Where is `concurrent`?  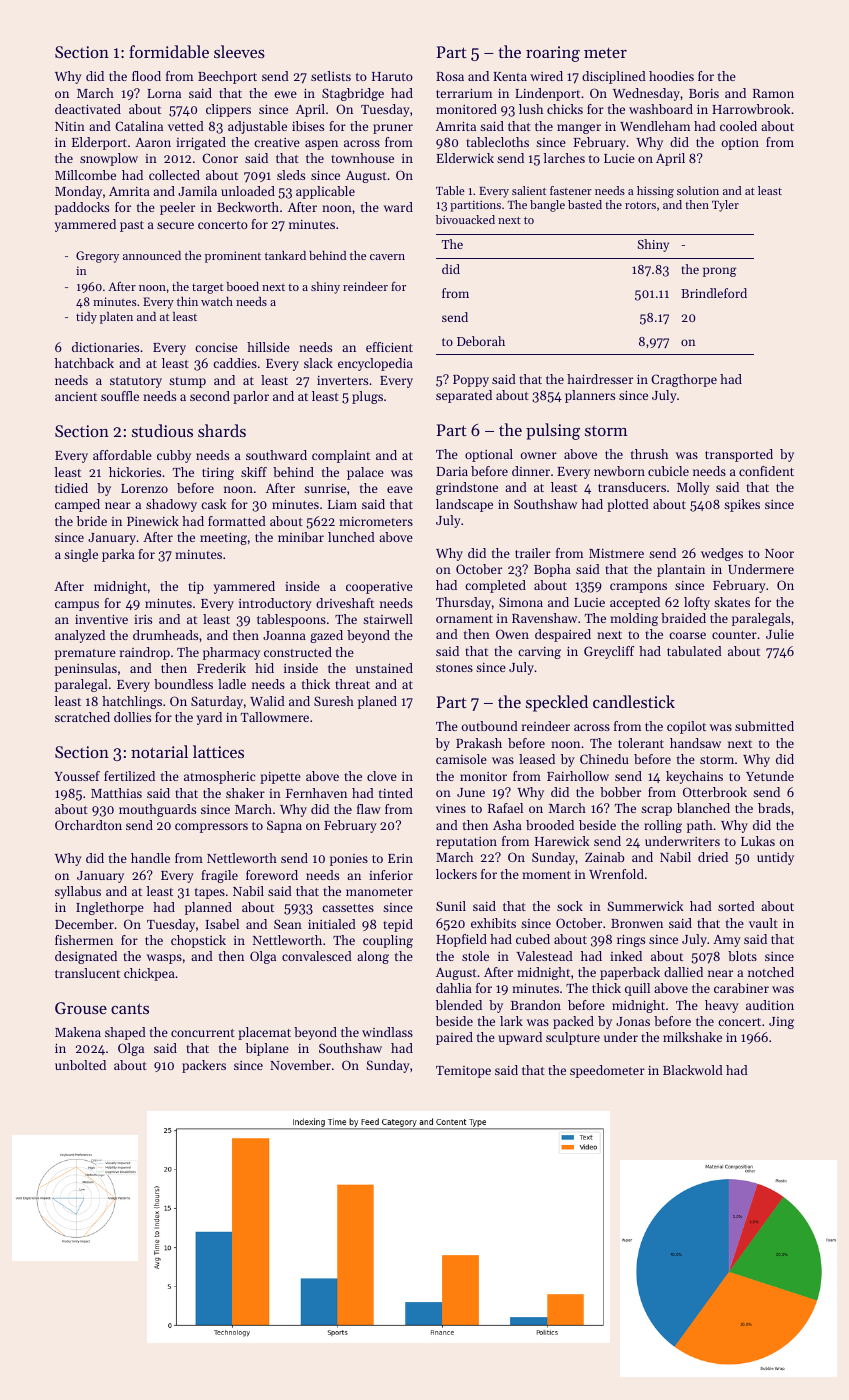 concurrent is located at coordinates (203, 1033).
